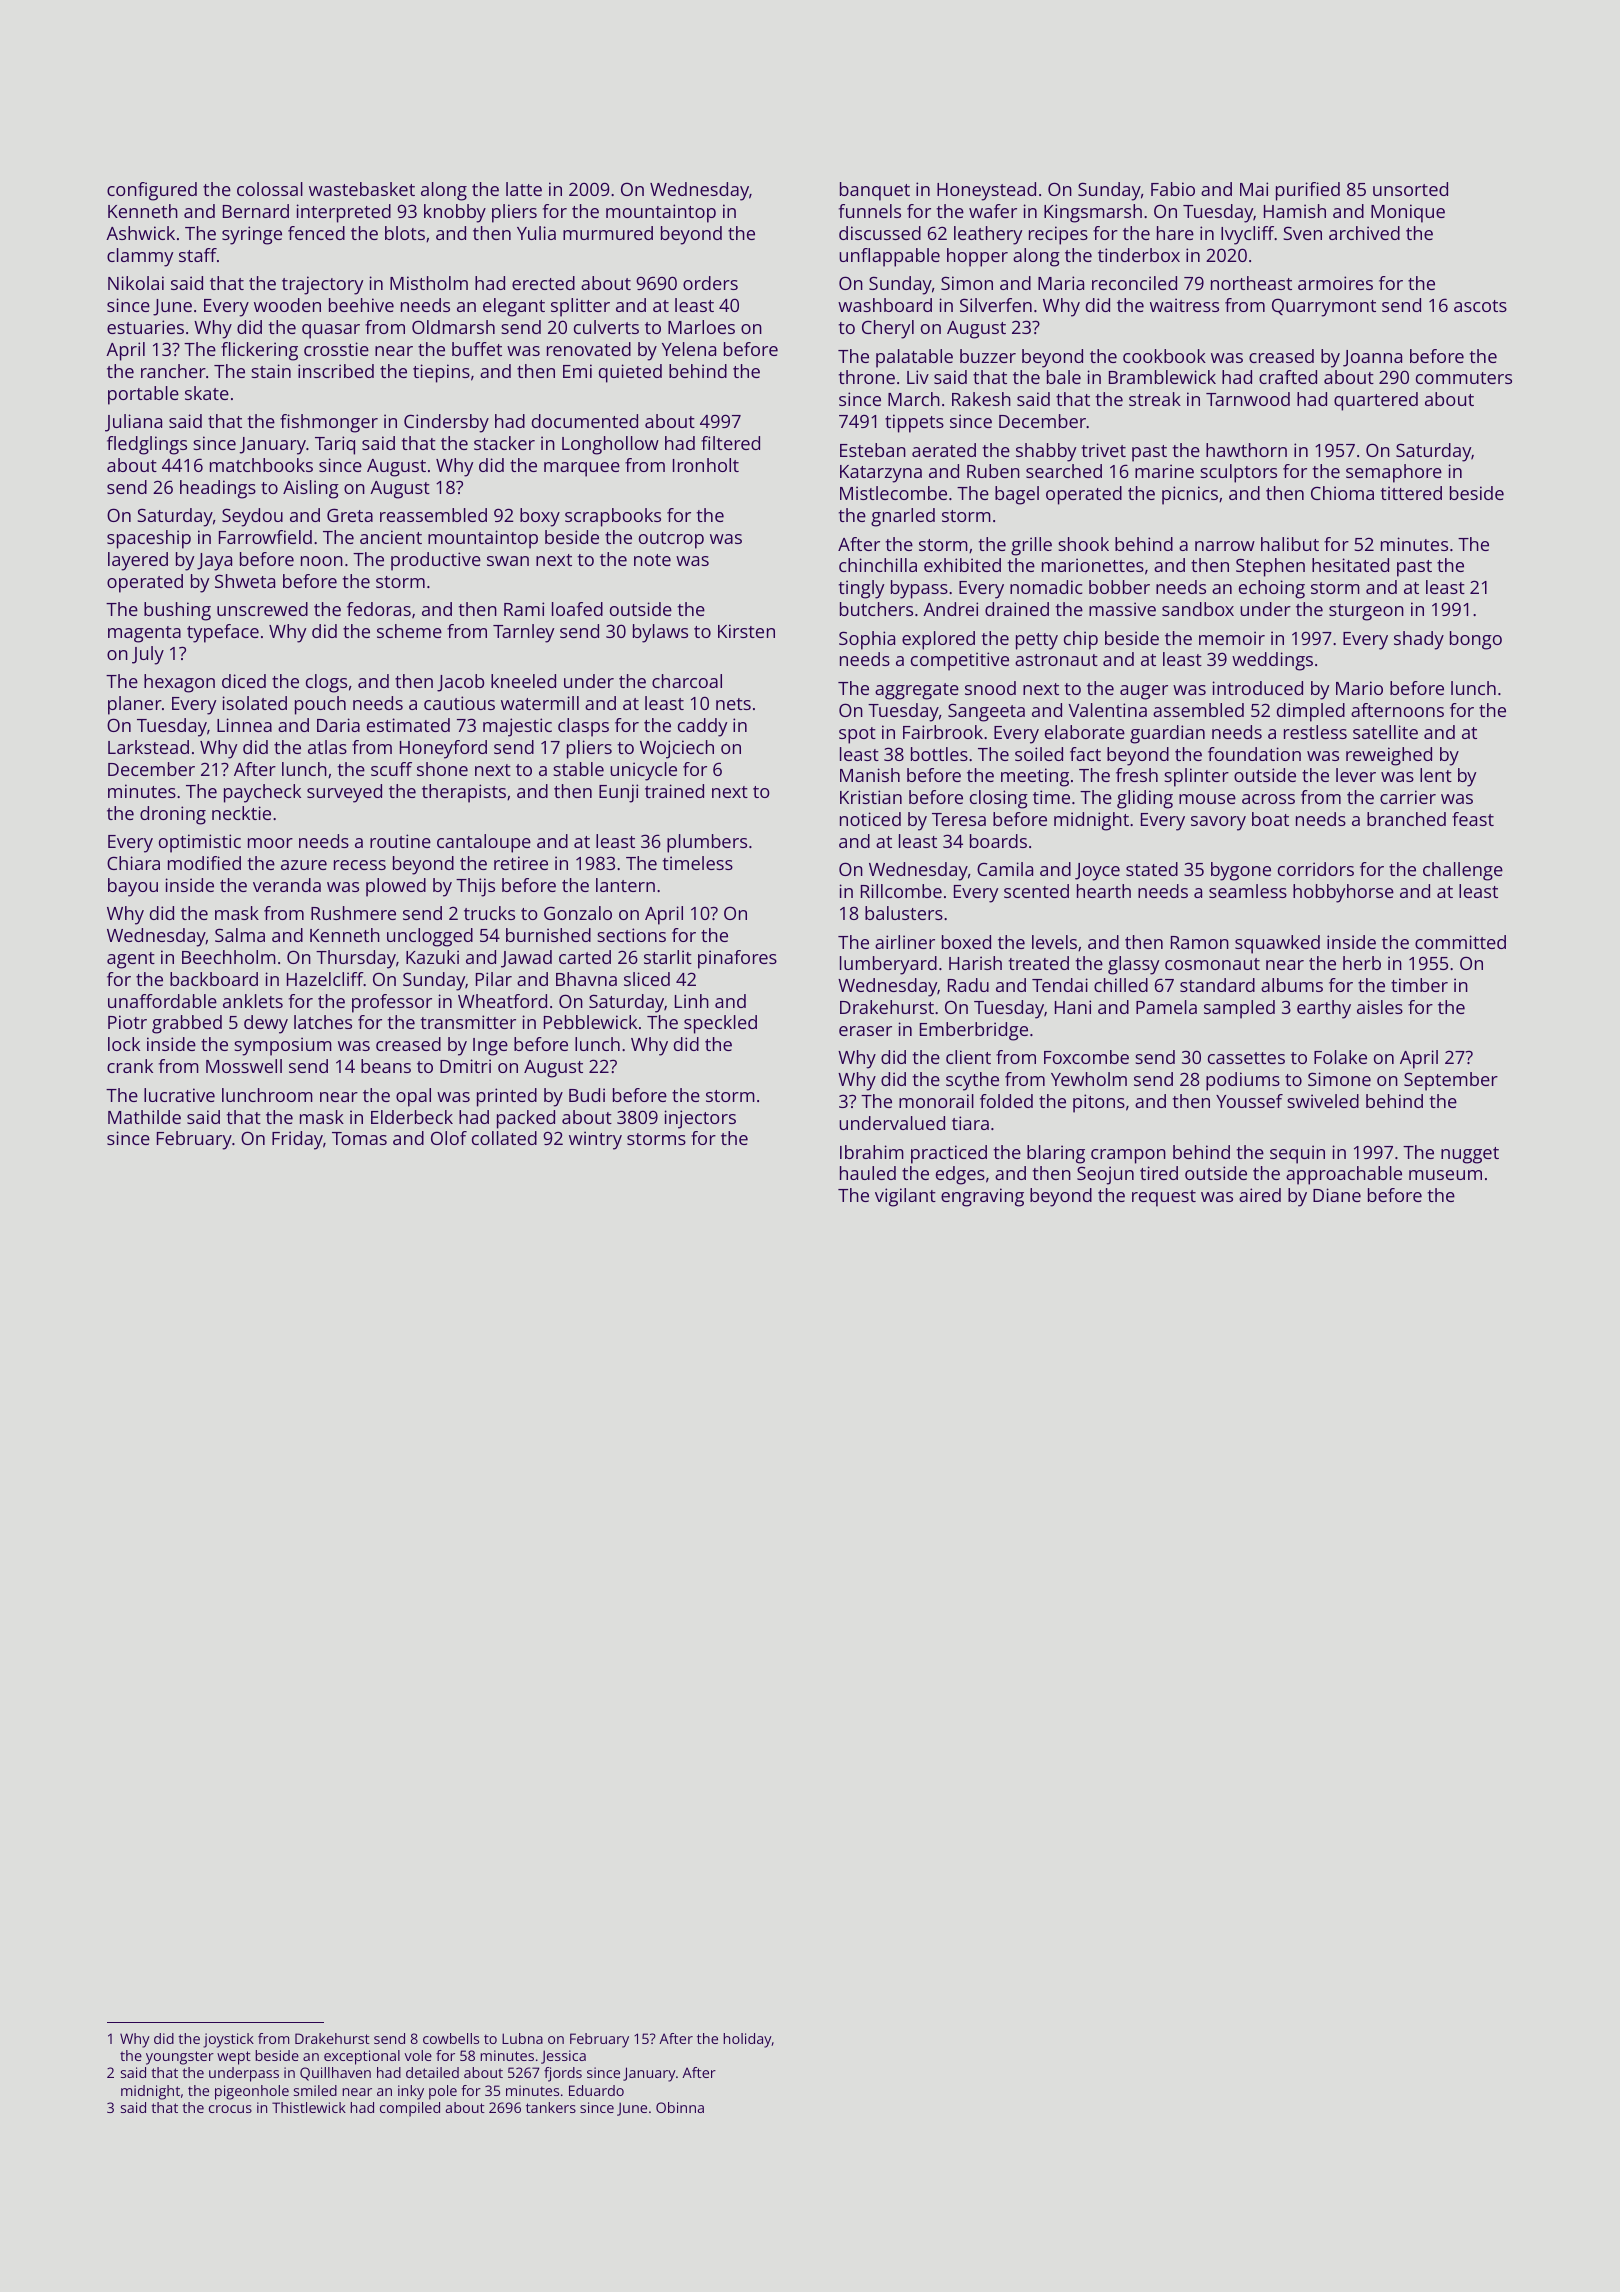  What do you see at coordinates (133, 887) in the document?
I see `bayou` at bounding box center [133, 887].
